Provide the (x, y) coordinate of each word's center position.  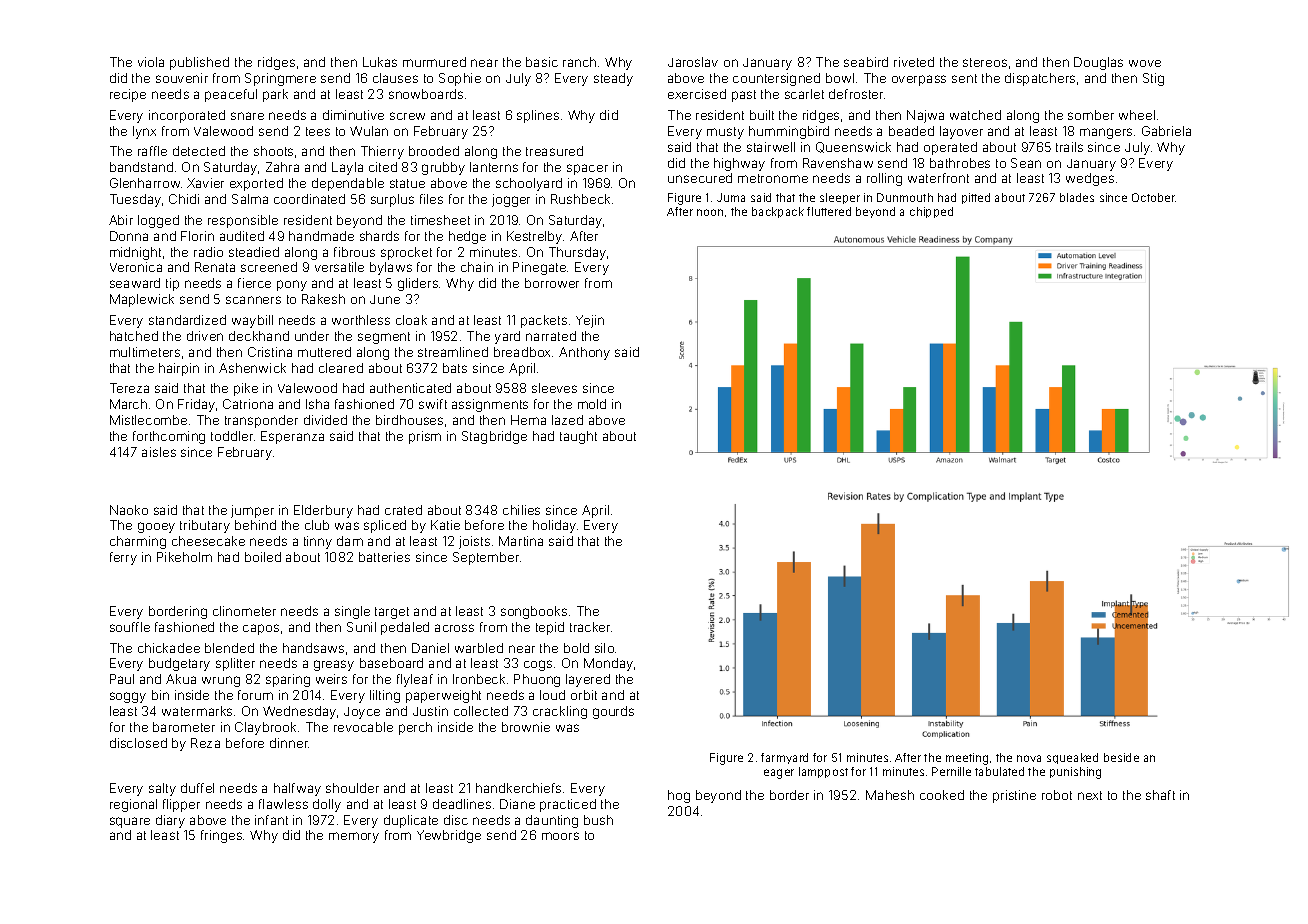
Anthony (584, 353)
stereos (985, 62)
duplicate (411, 821)
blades (1077, 197)
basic (542, 62)
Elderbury (323, 511)
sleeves (554, 388)
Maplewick (142, 300)
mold (592, 404)
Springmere (280, 79)
